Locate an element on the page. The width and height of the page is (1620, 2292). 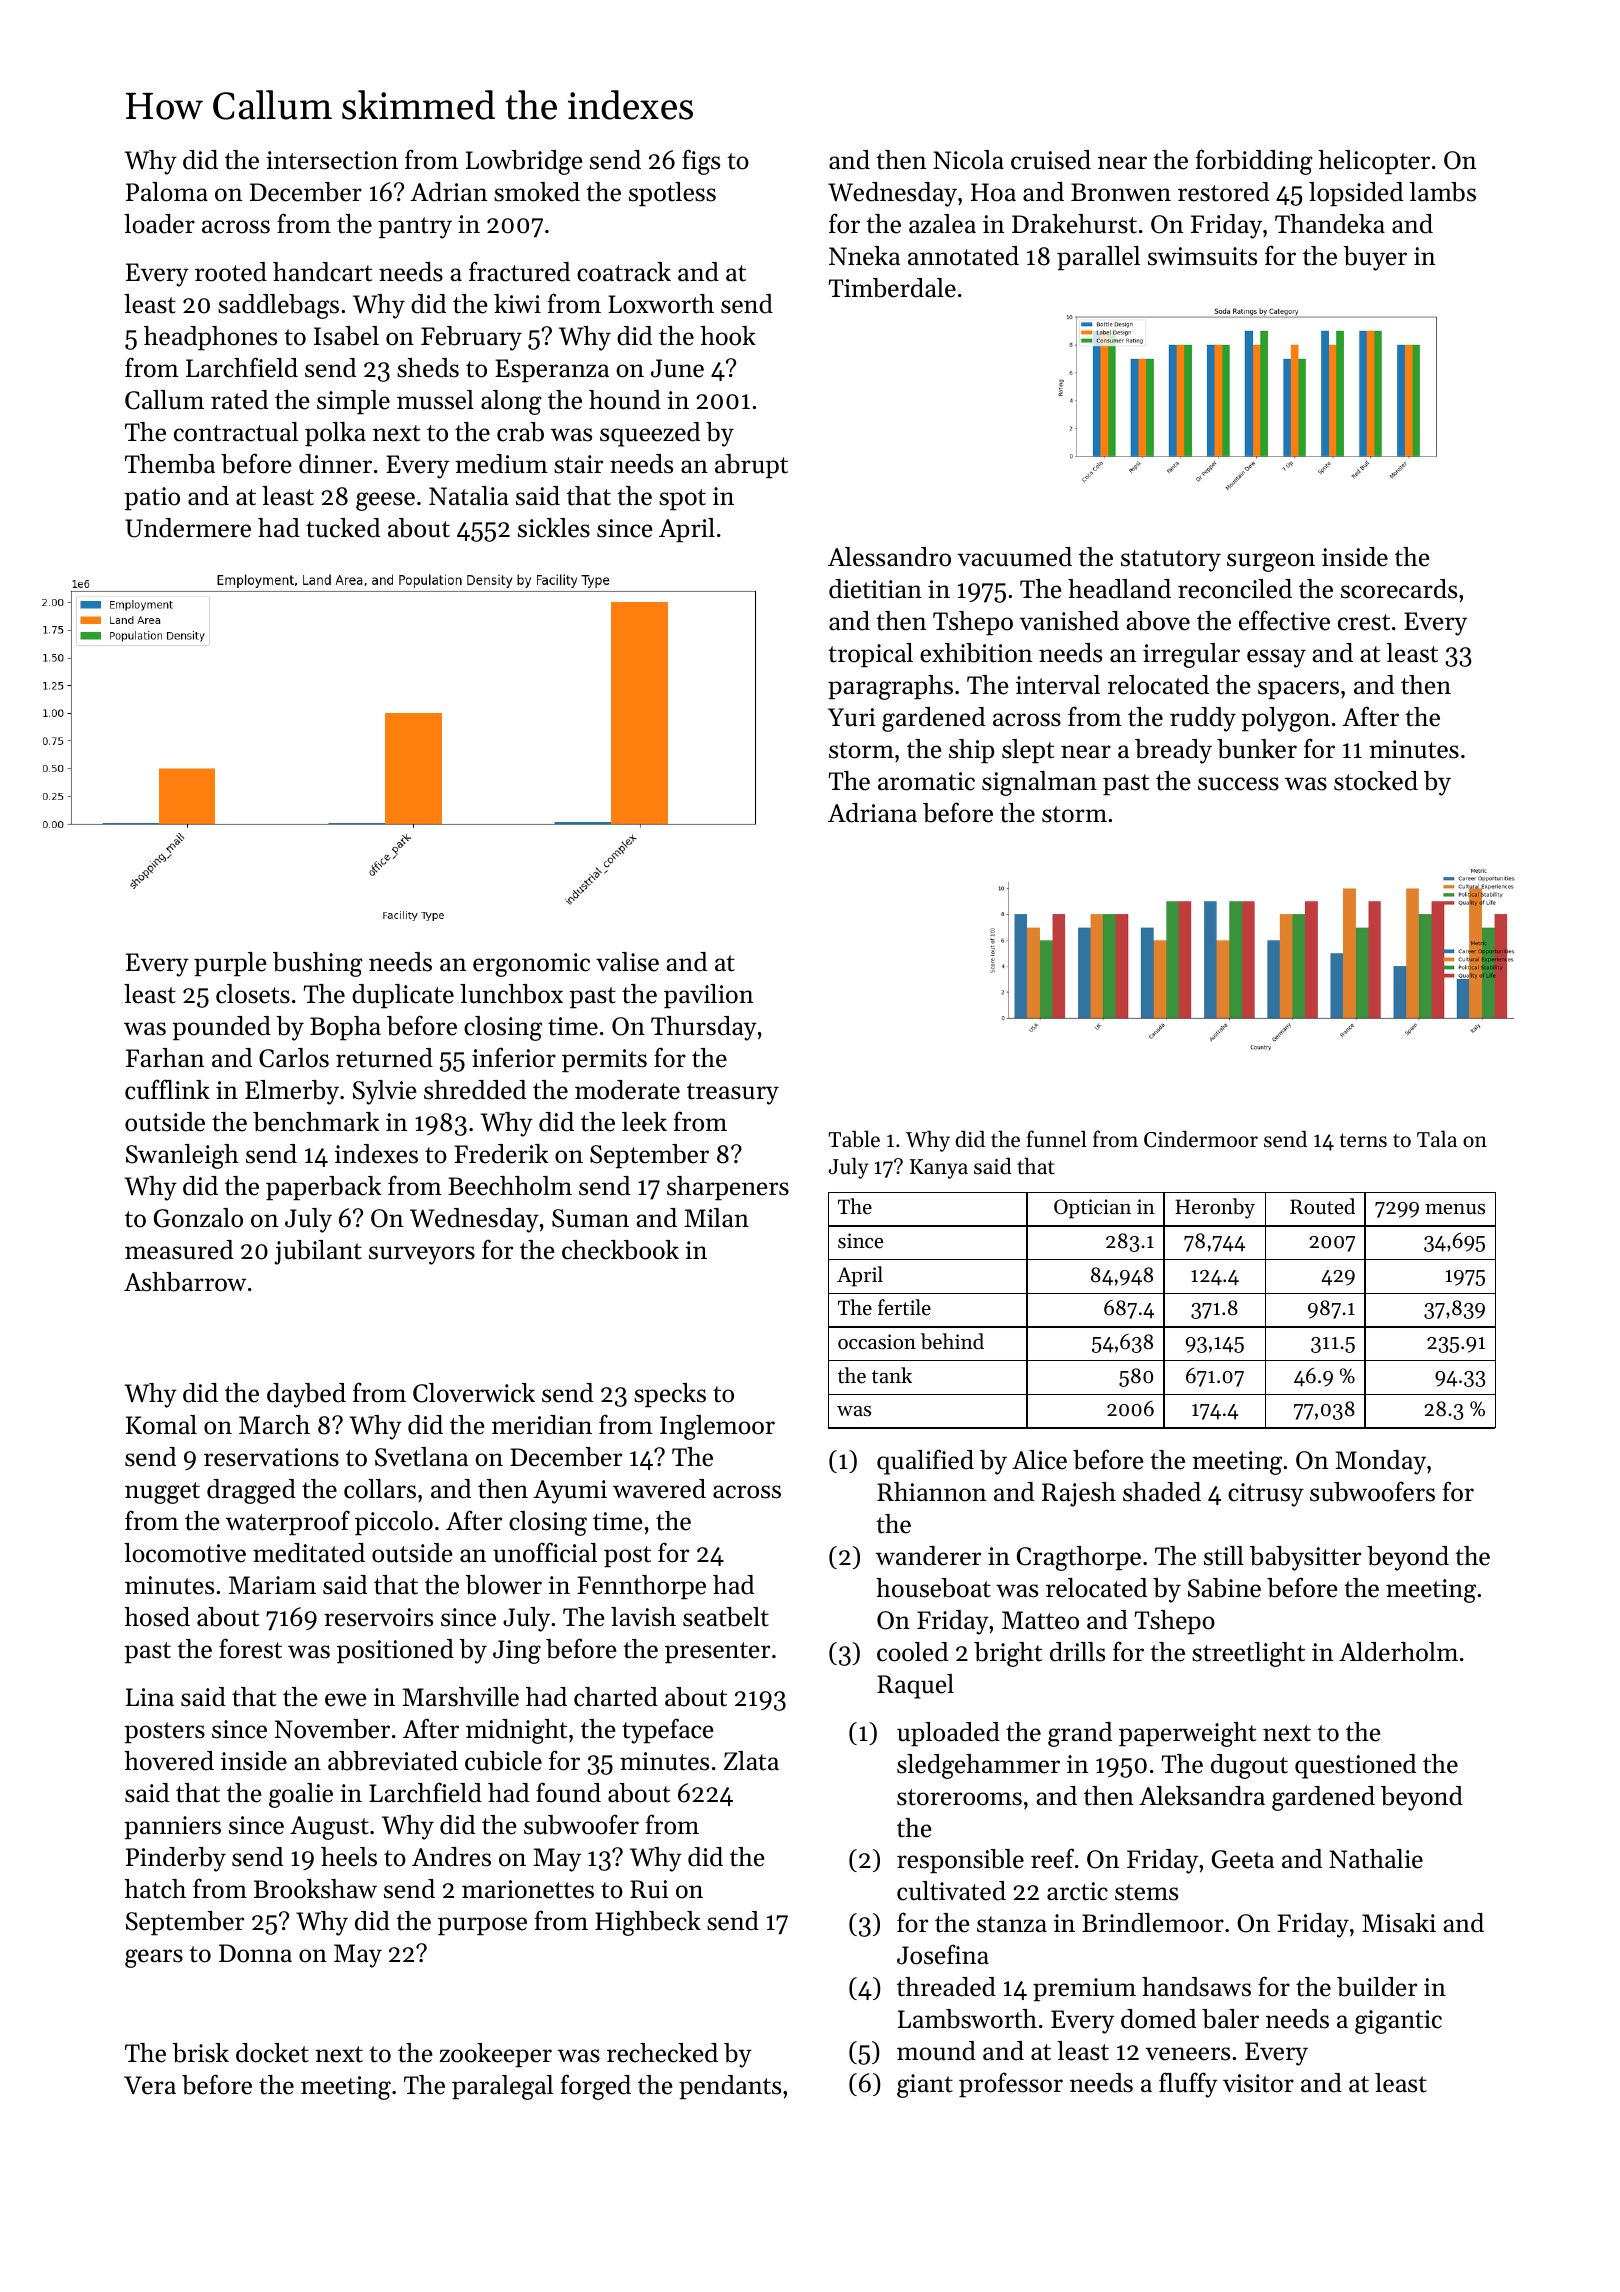
panniers is located at coordinates (172, 1827).
